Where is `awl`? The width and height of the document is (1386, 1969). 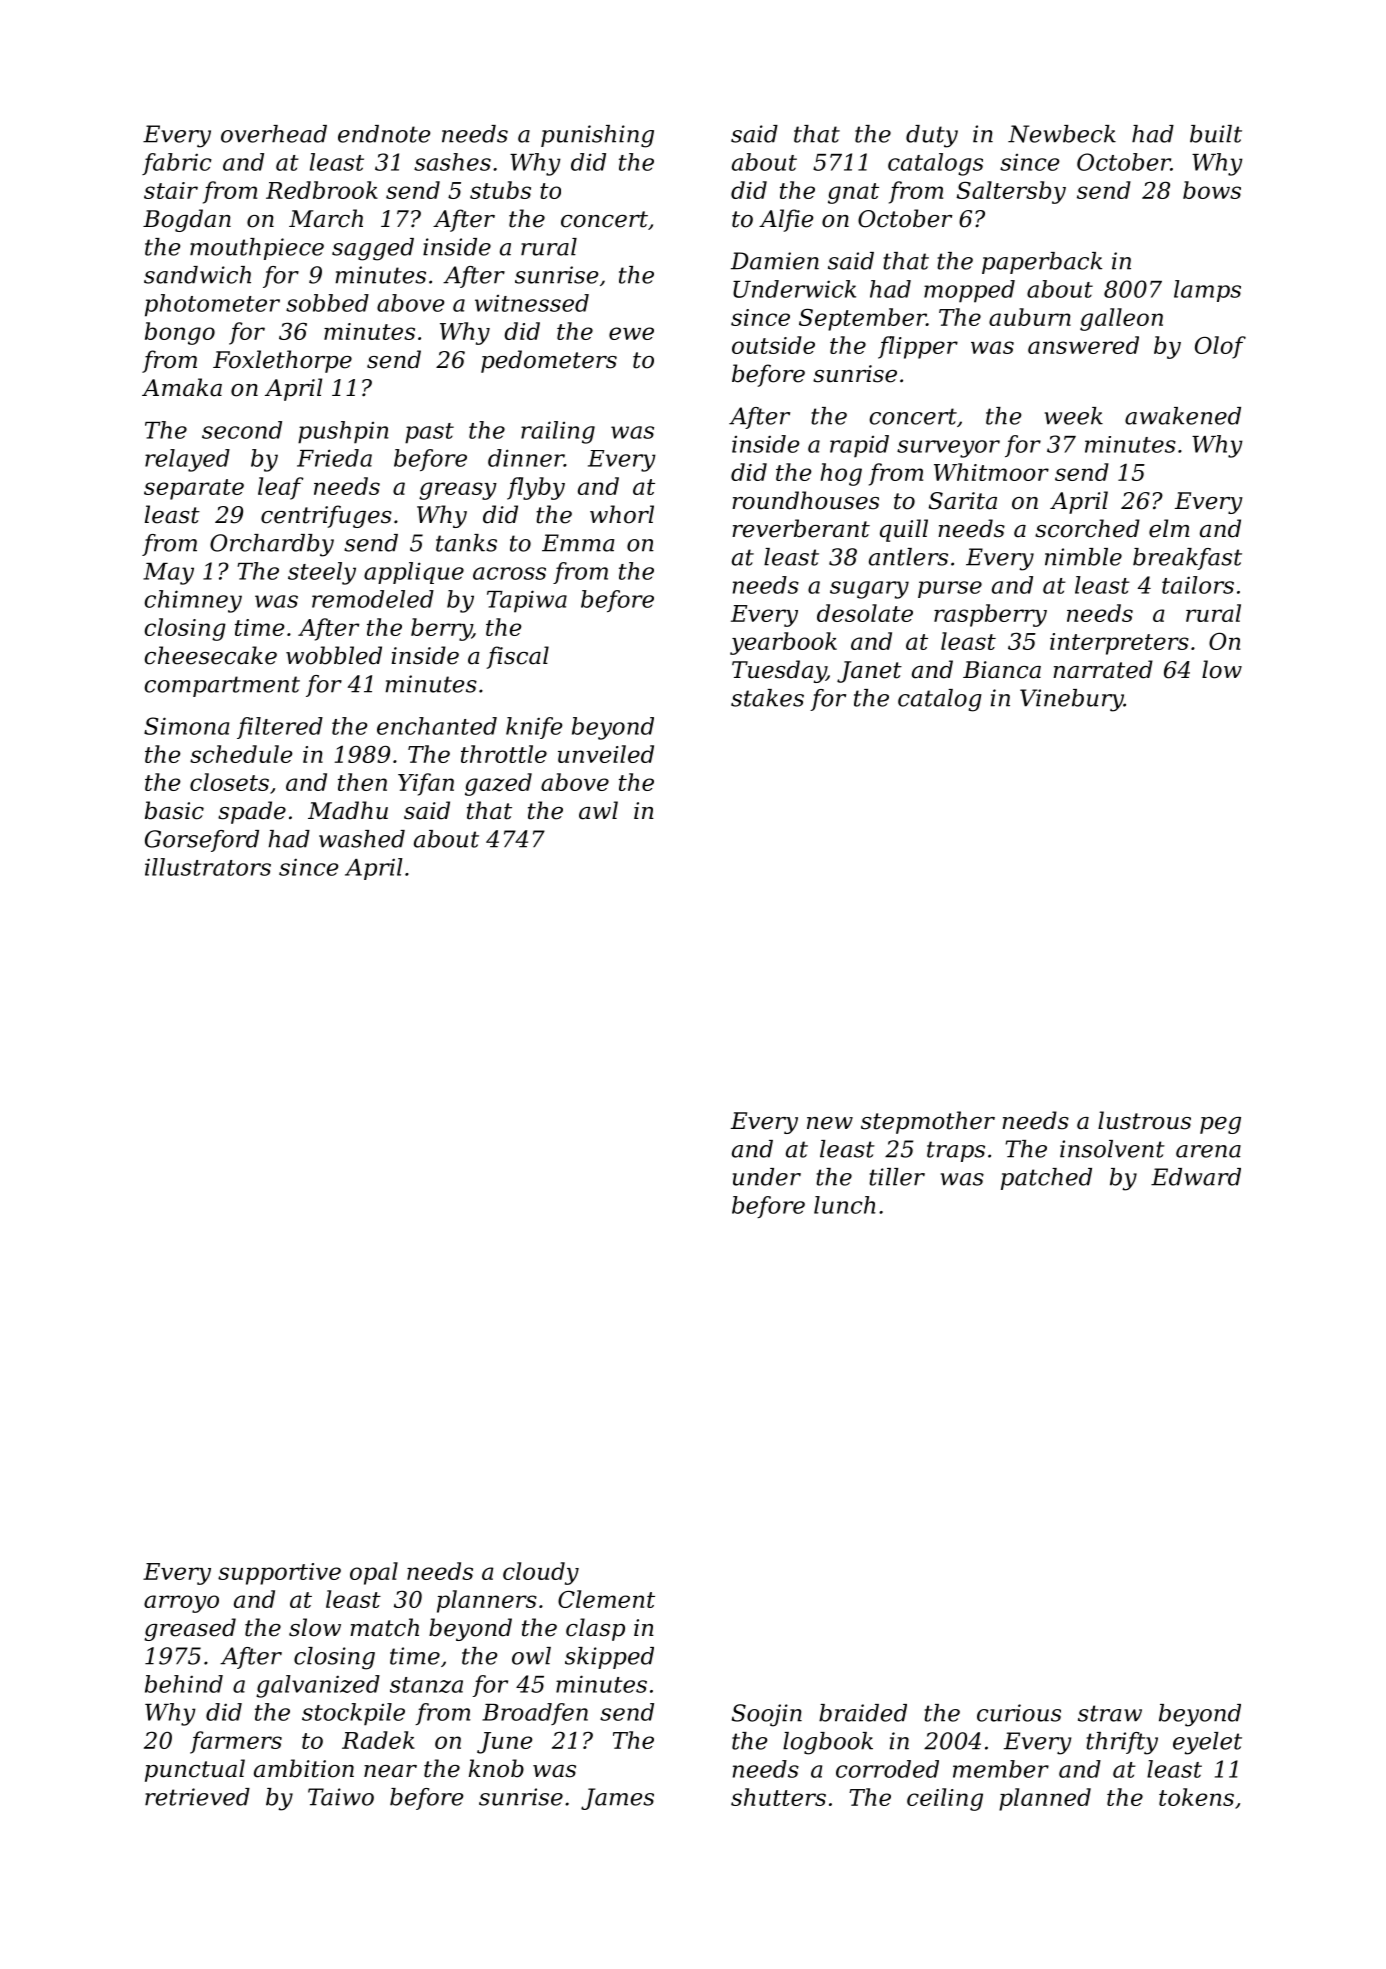 awl is located at coordinates (598, 810).
